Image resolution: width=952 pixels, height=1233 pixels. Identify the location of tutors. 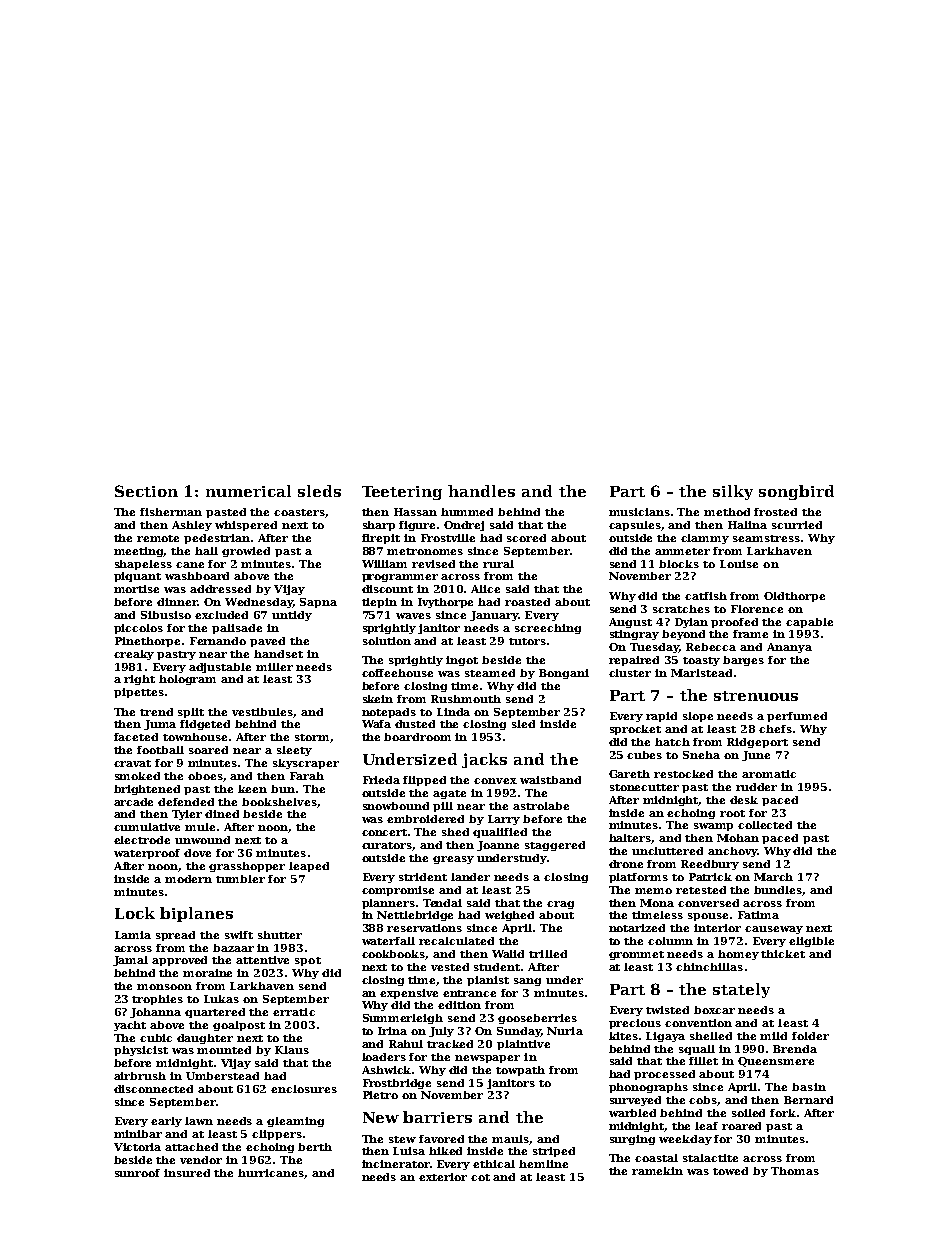
(527, 641).
